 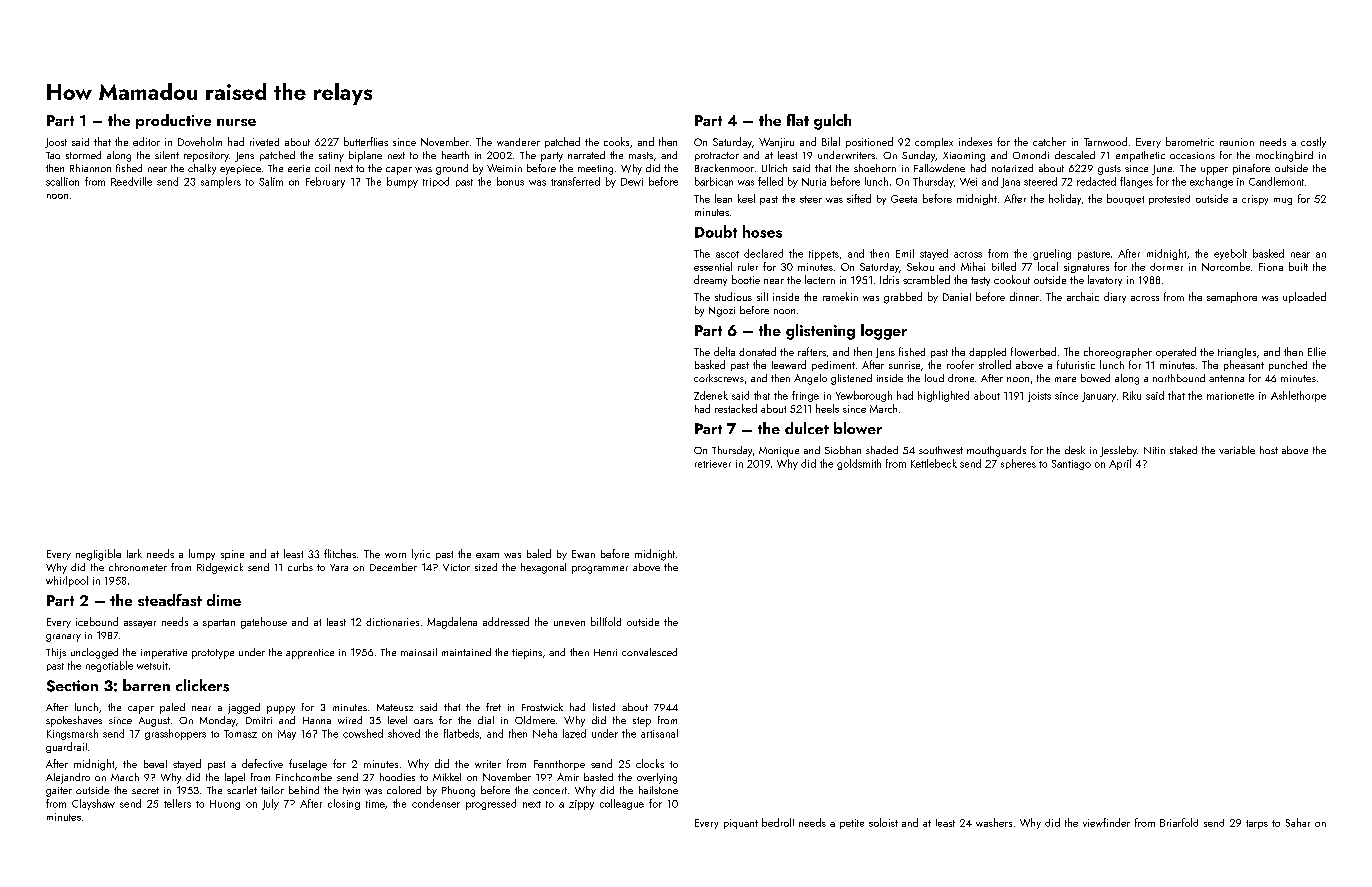 What do you see at coordinates (1120, 464) in the screenshot?
I see `April` at bounding box center [1120, 464].
